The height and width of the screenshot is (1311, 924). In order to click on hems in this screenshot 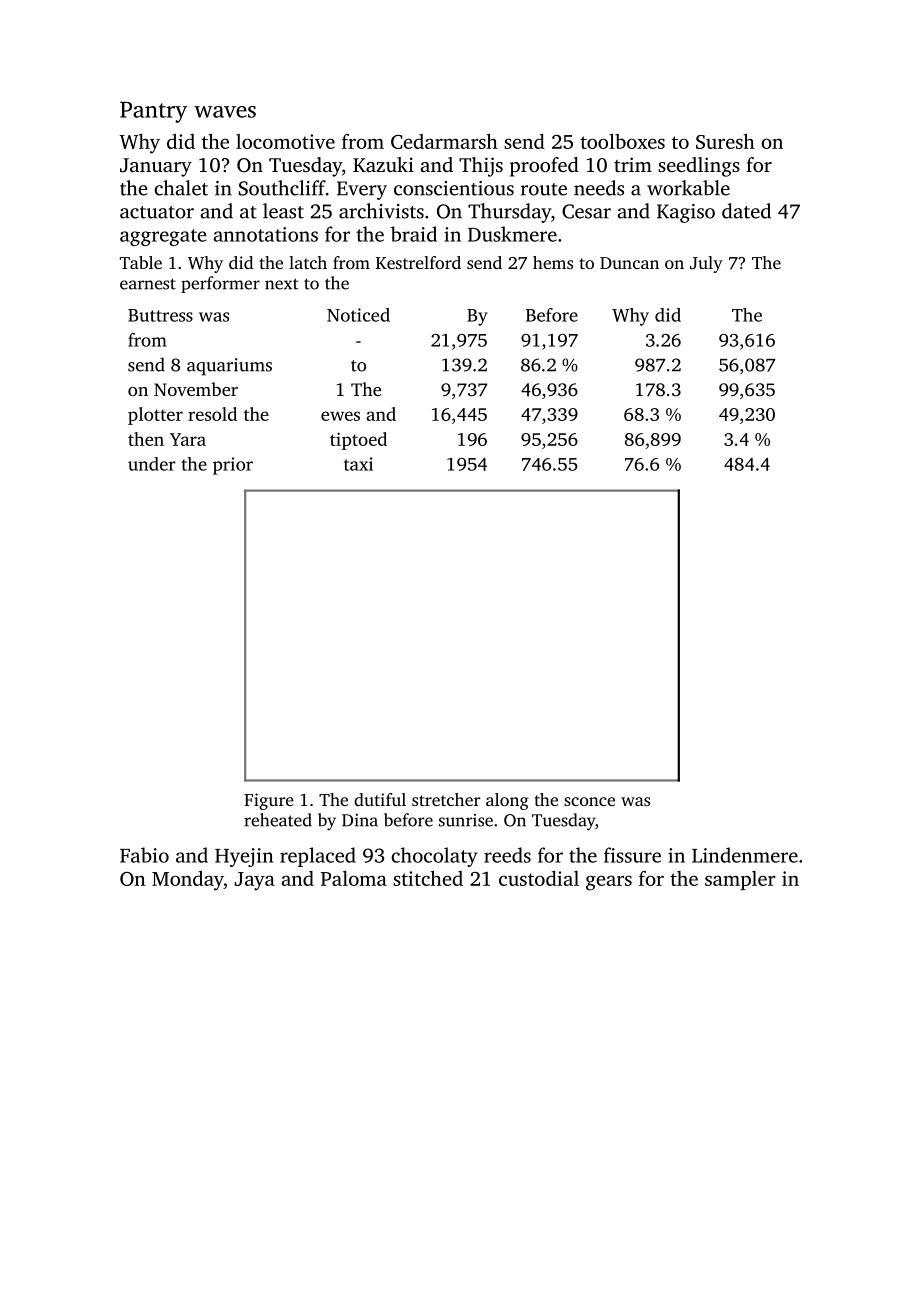, I will do `click(553, 262)`.
